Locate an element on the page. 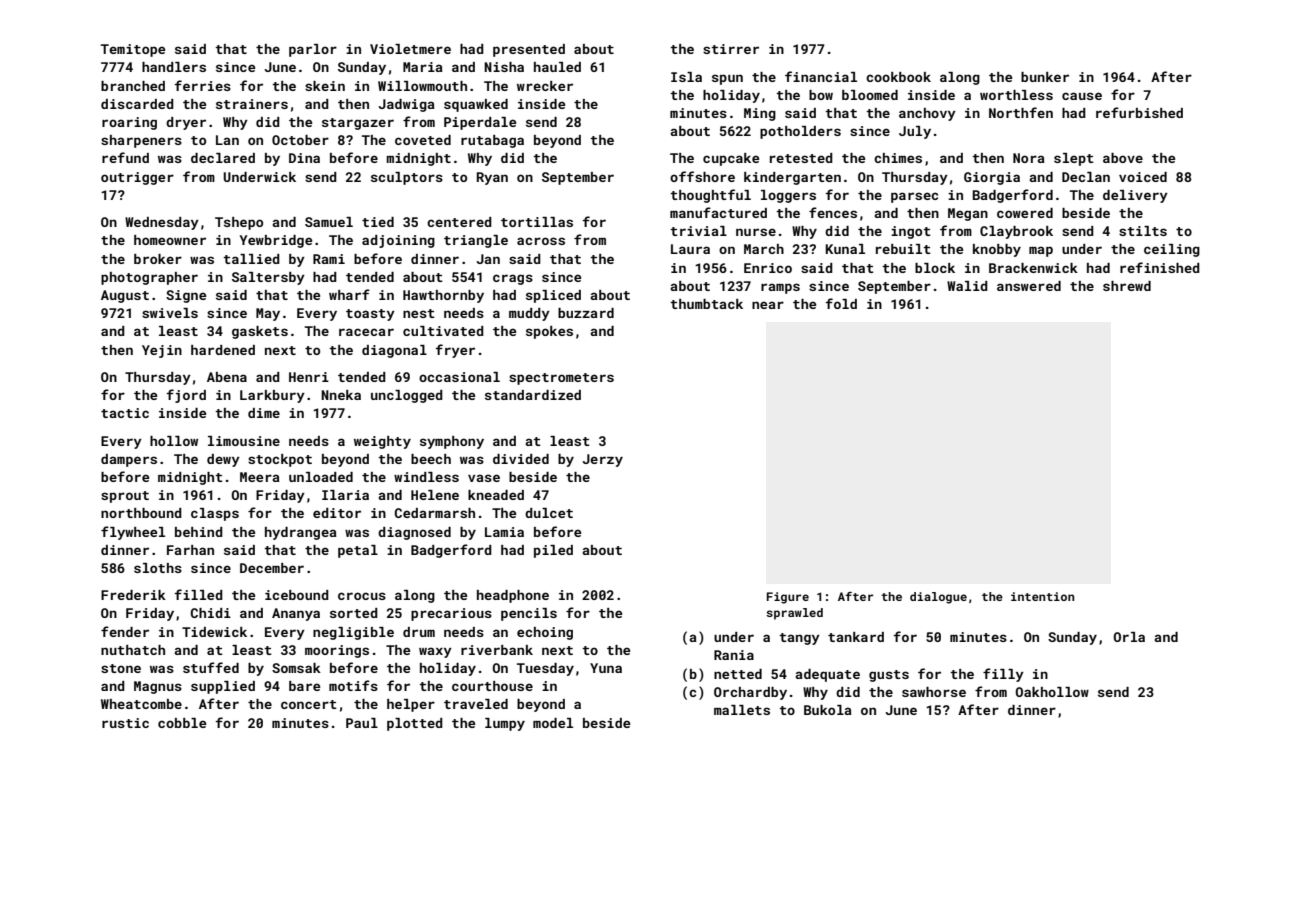  wrecker is located at coordinates (545, 86).
